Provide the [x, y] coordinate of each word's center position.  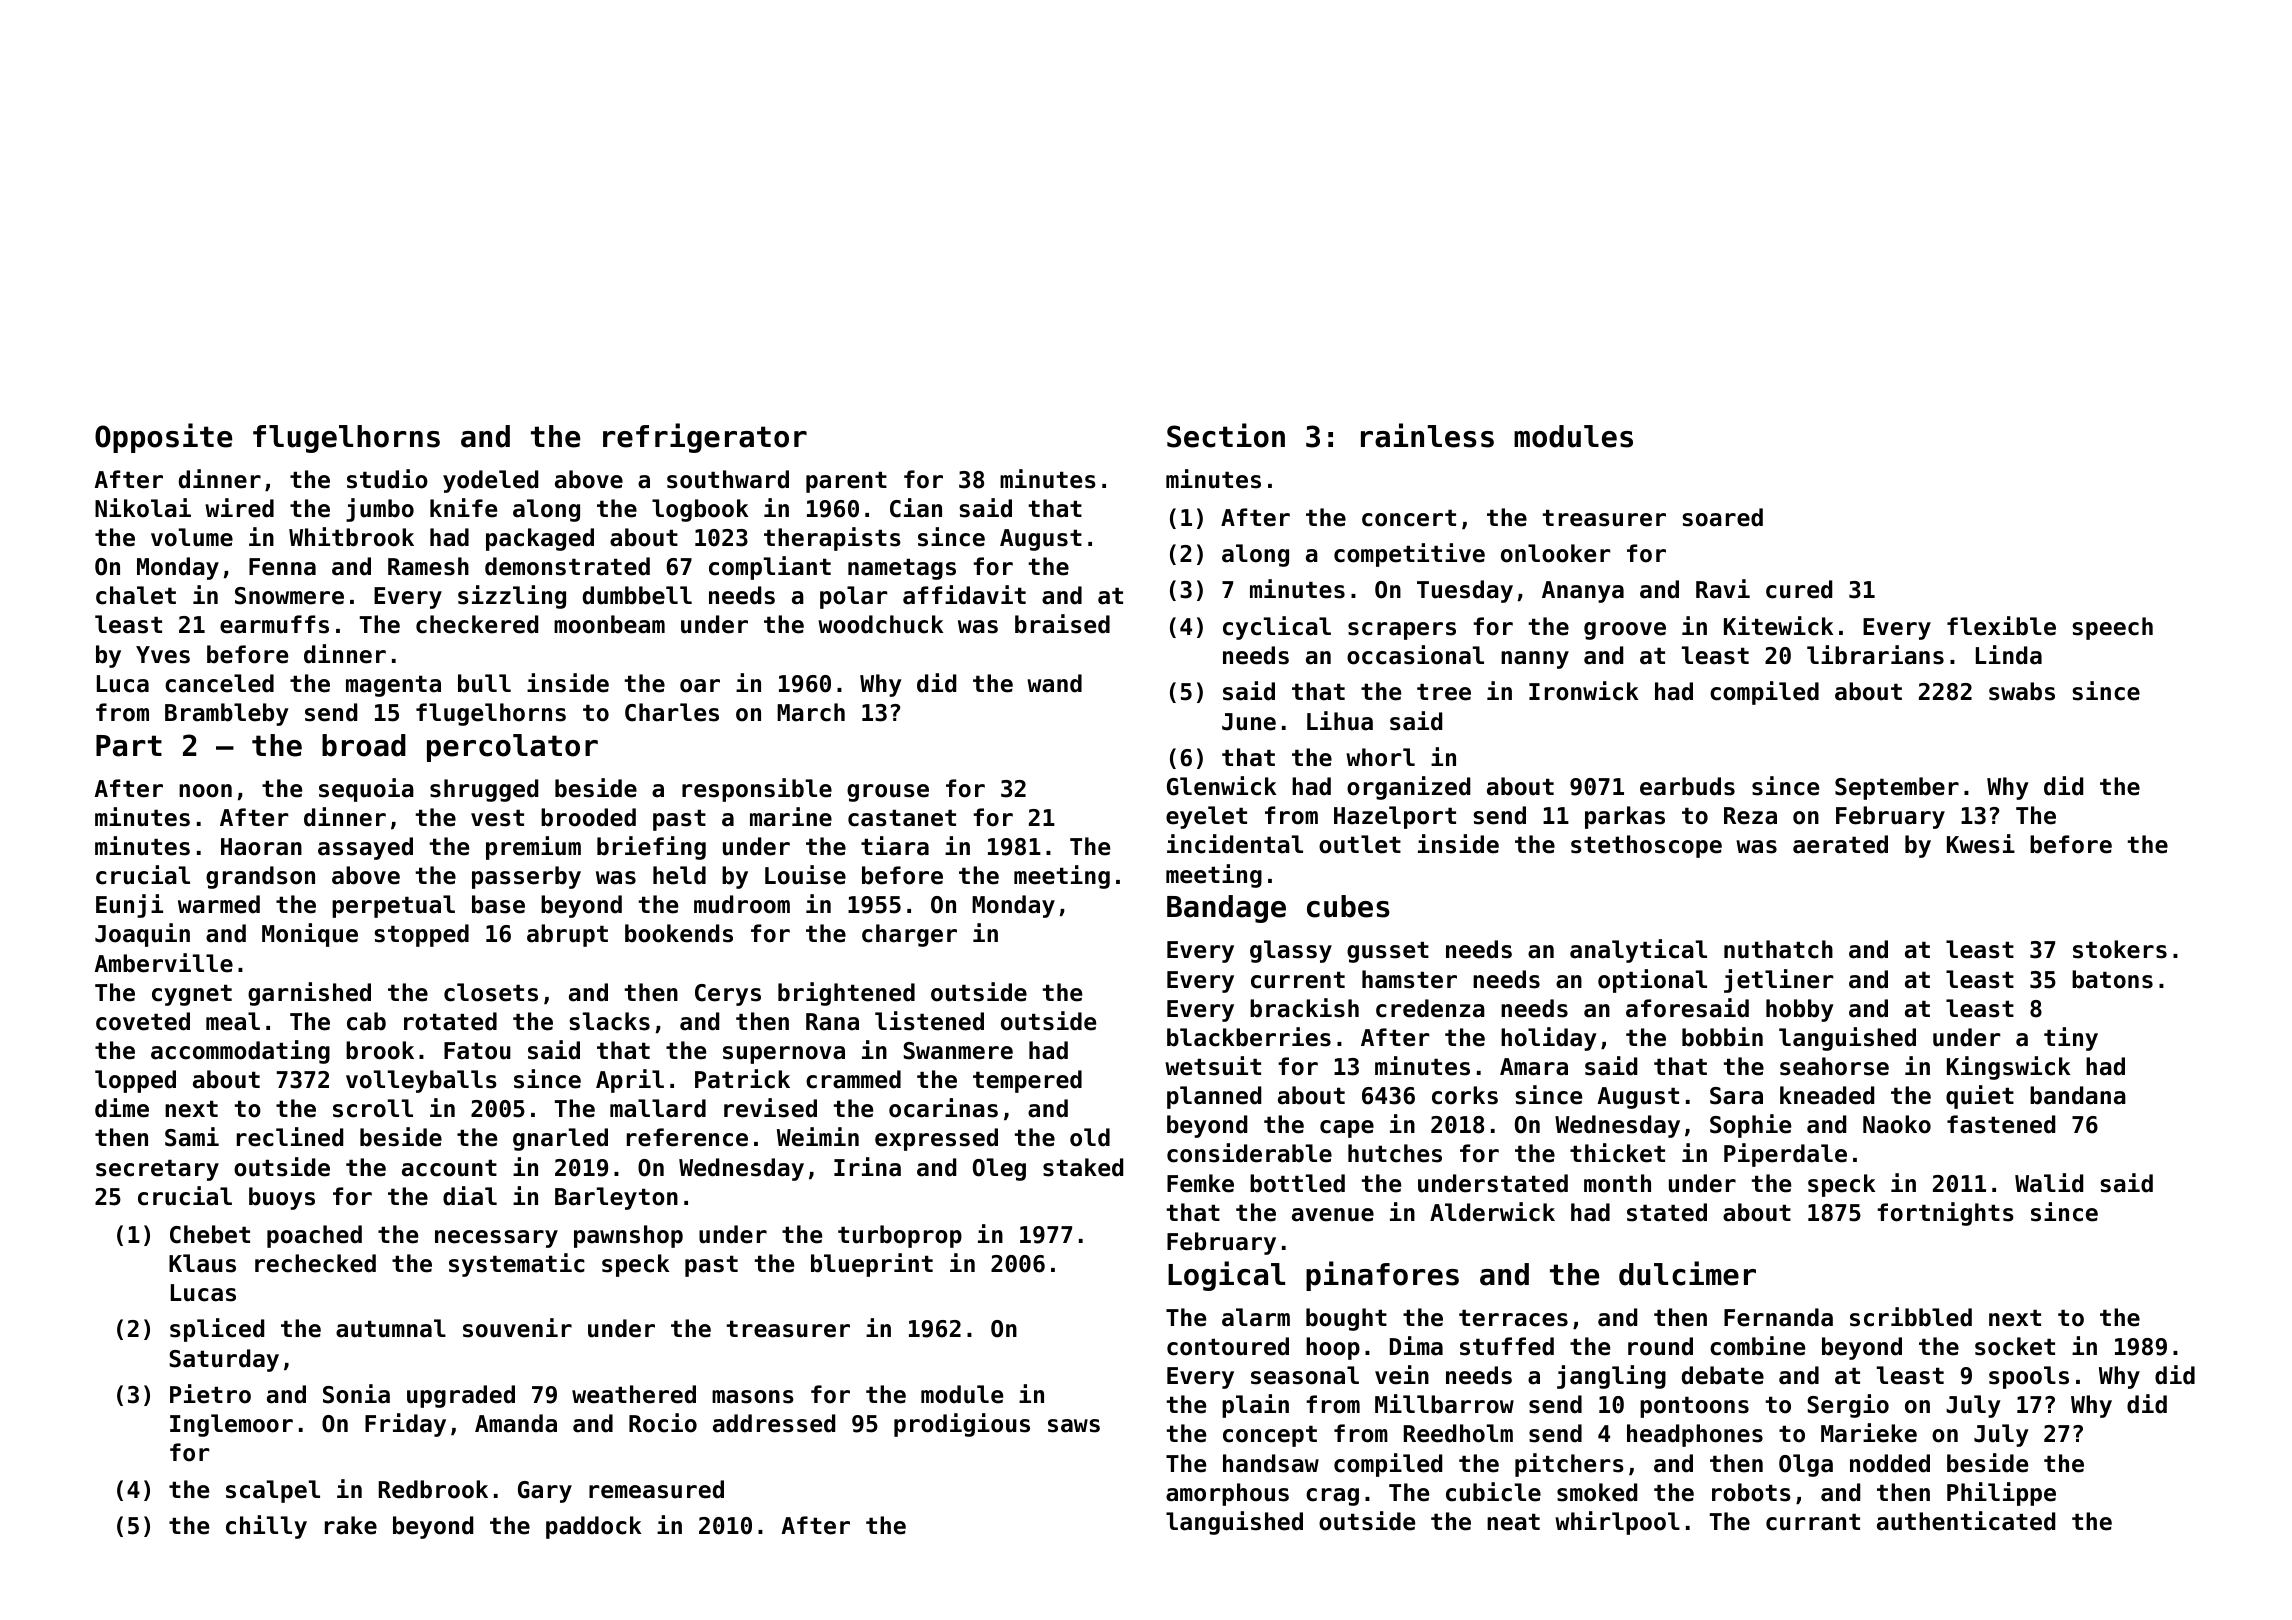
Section [1226, 435]
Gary [545, 1492]
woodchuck [880, 624]
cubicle [1493, 1492]
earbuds [1687, 786]
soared [1722, 517]
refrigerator [705, 438]
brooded [588, 817]
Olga [1806, 1465]
